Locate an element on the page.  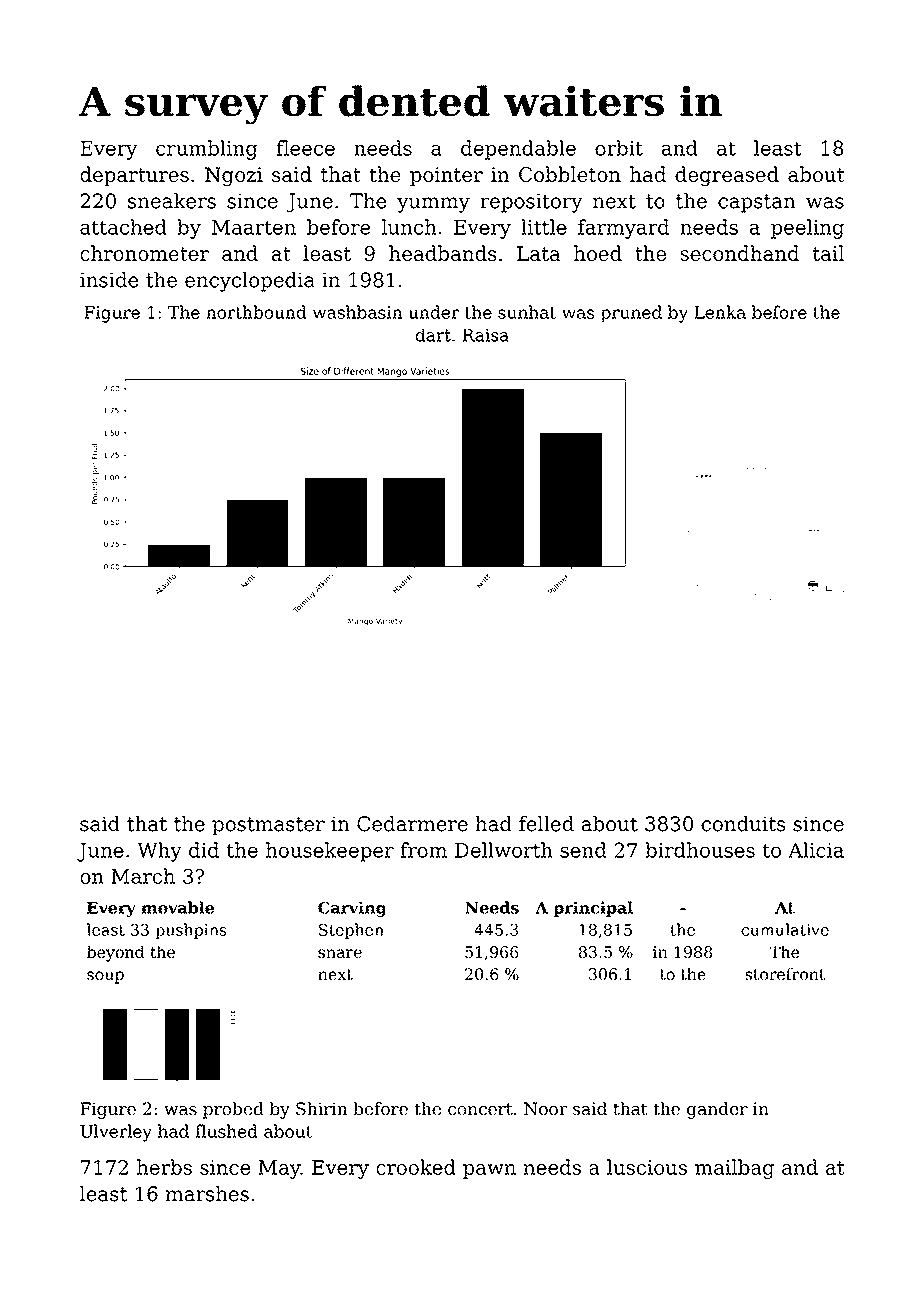
dependable is located at coordinates (518, 150).
